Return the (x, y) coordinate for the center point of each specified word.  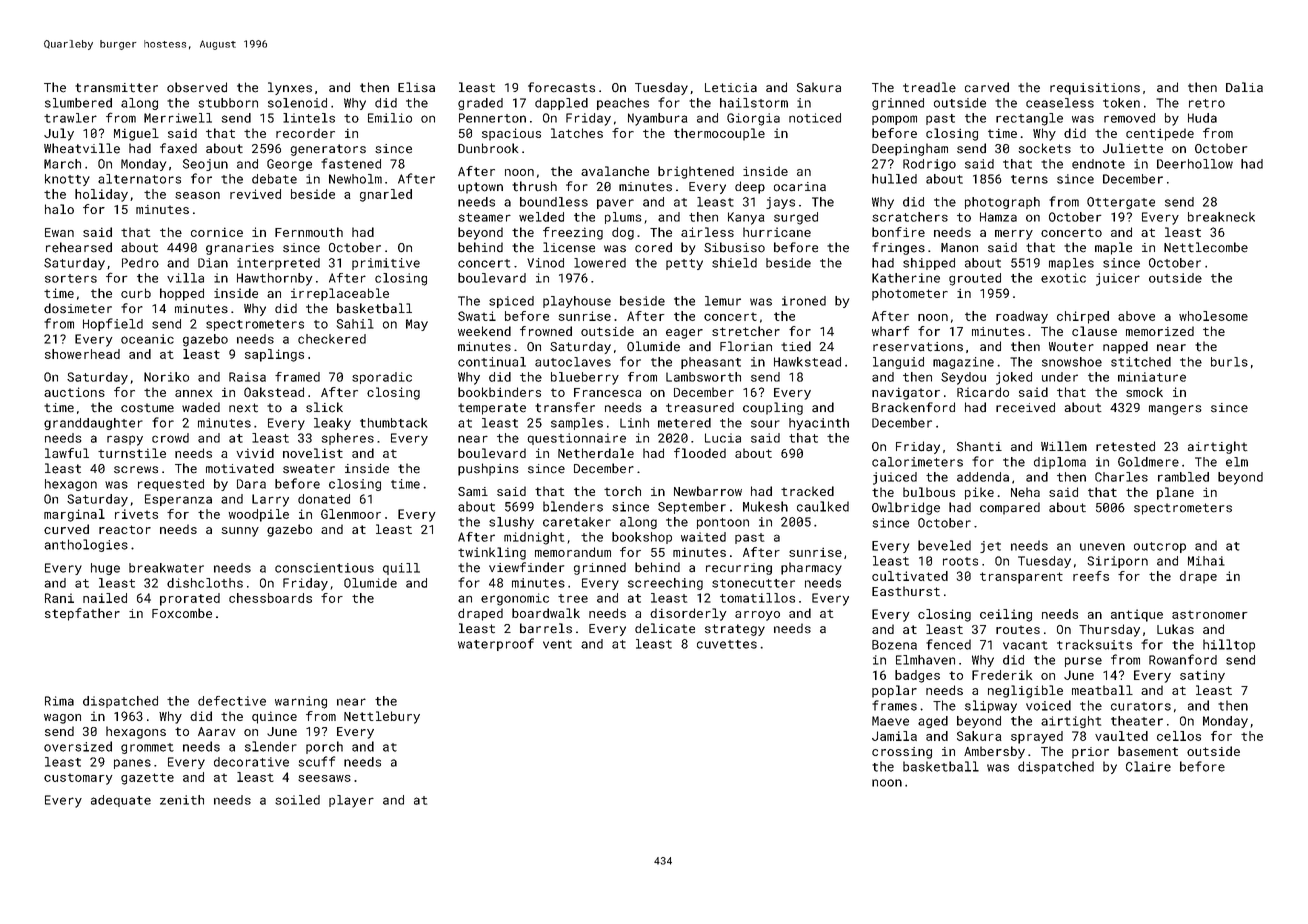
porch (324, 747)
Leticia (731, 88)
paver (615, 204)
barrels (546, 628)
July (59, 134)
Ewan (59, 232)
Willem (1064, 446)
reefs (1091, 576)
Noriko (166, 377)
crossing (902, 753)
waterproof (496, 644)
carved (987, 87)
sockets (1044, 148)
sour (765, 424)
